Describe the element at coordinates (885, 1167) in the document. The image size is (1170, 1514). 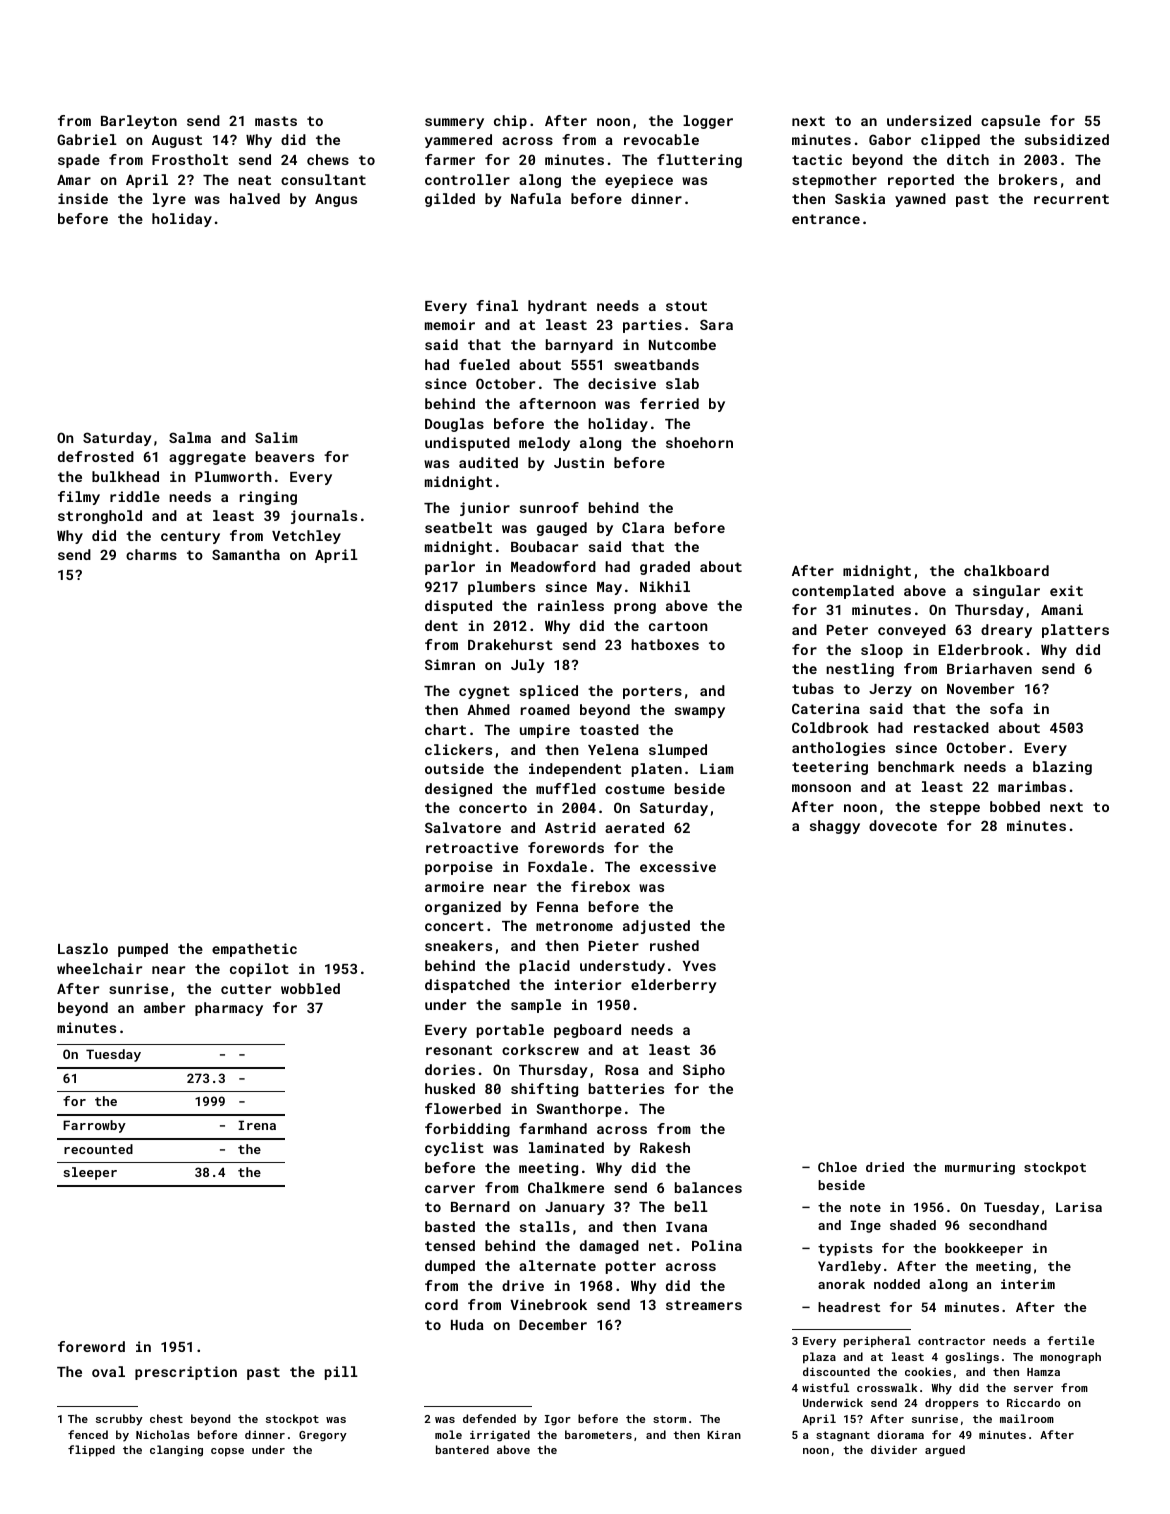
I see `dried` at that location.
